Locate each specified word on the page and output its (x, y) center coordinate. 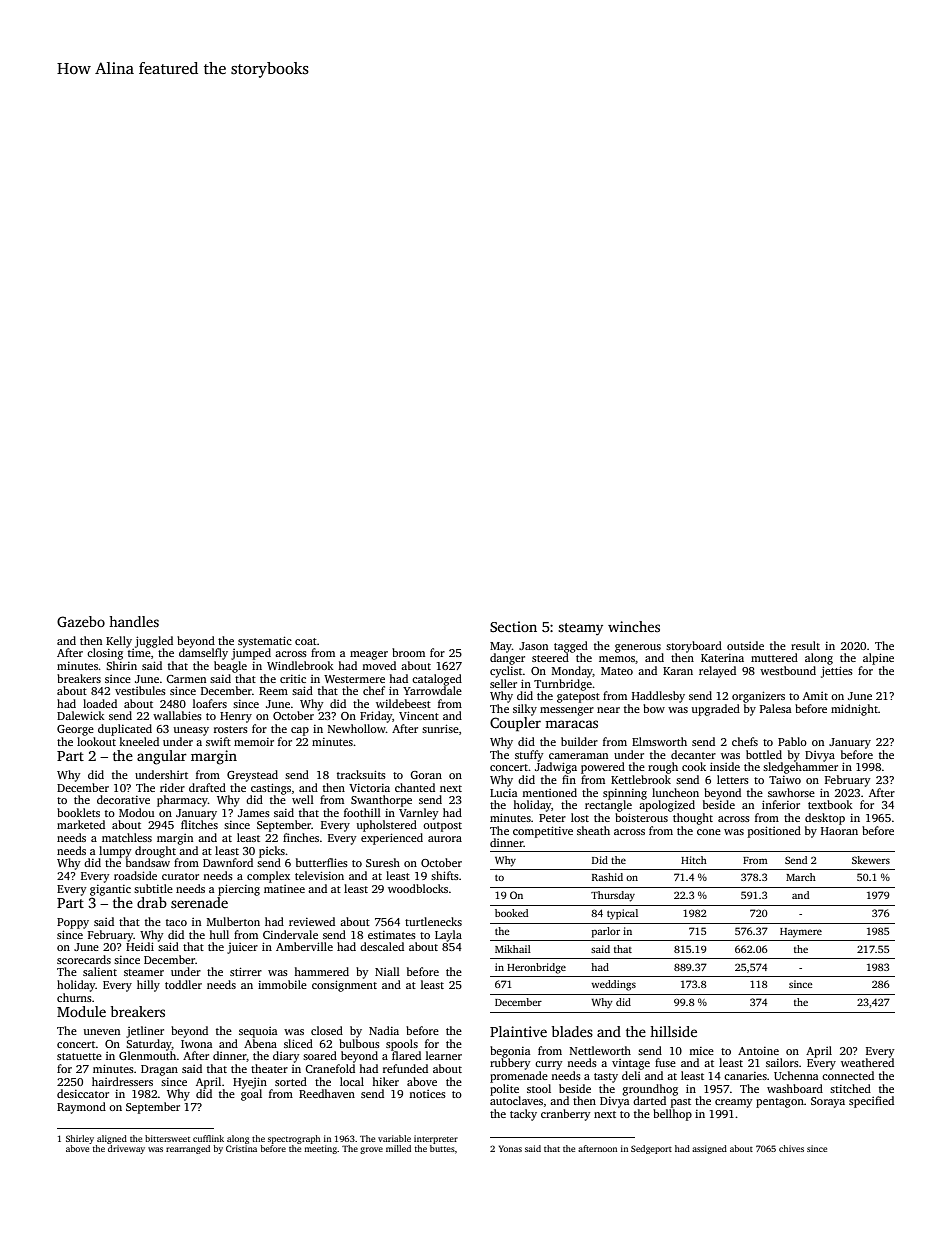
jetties (837, 672)
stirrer (246, 971)
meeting (320, 1149)
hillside (673, 1031)
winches (634, 626)
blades (572, 1031)
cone (709, 832)
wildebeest (403, 703)
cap (300, 731)
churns (74, 997)
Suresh (383, 862)
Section (513, 626)
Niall (387, 971)
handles (134, 621)
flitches (199, 824)
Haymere (801, 933)
